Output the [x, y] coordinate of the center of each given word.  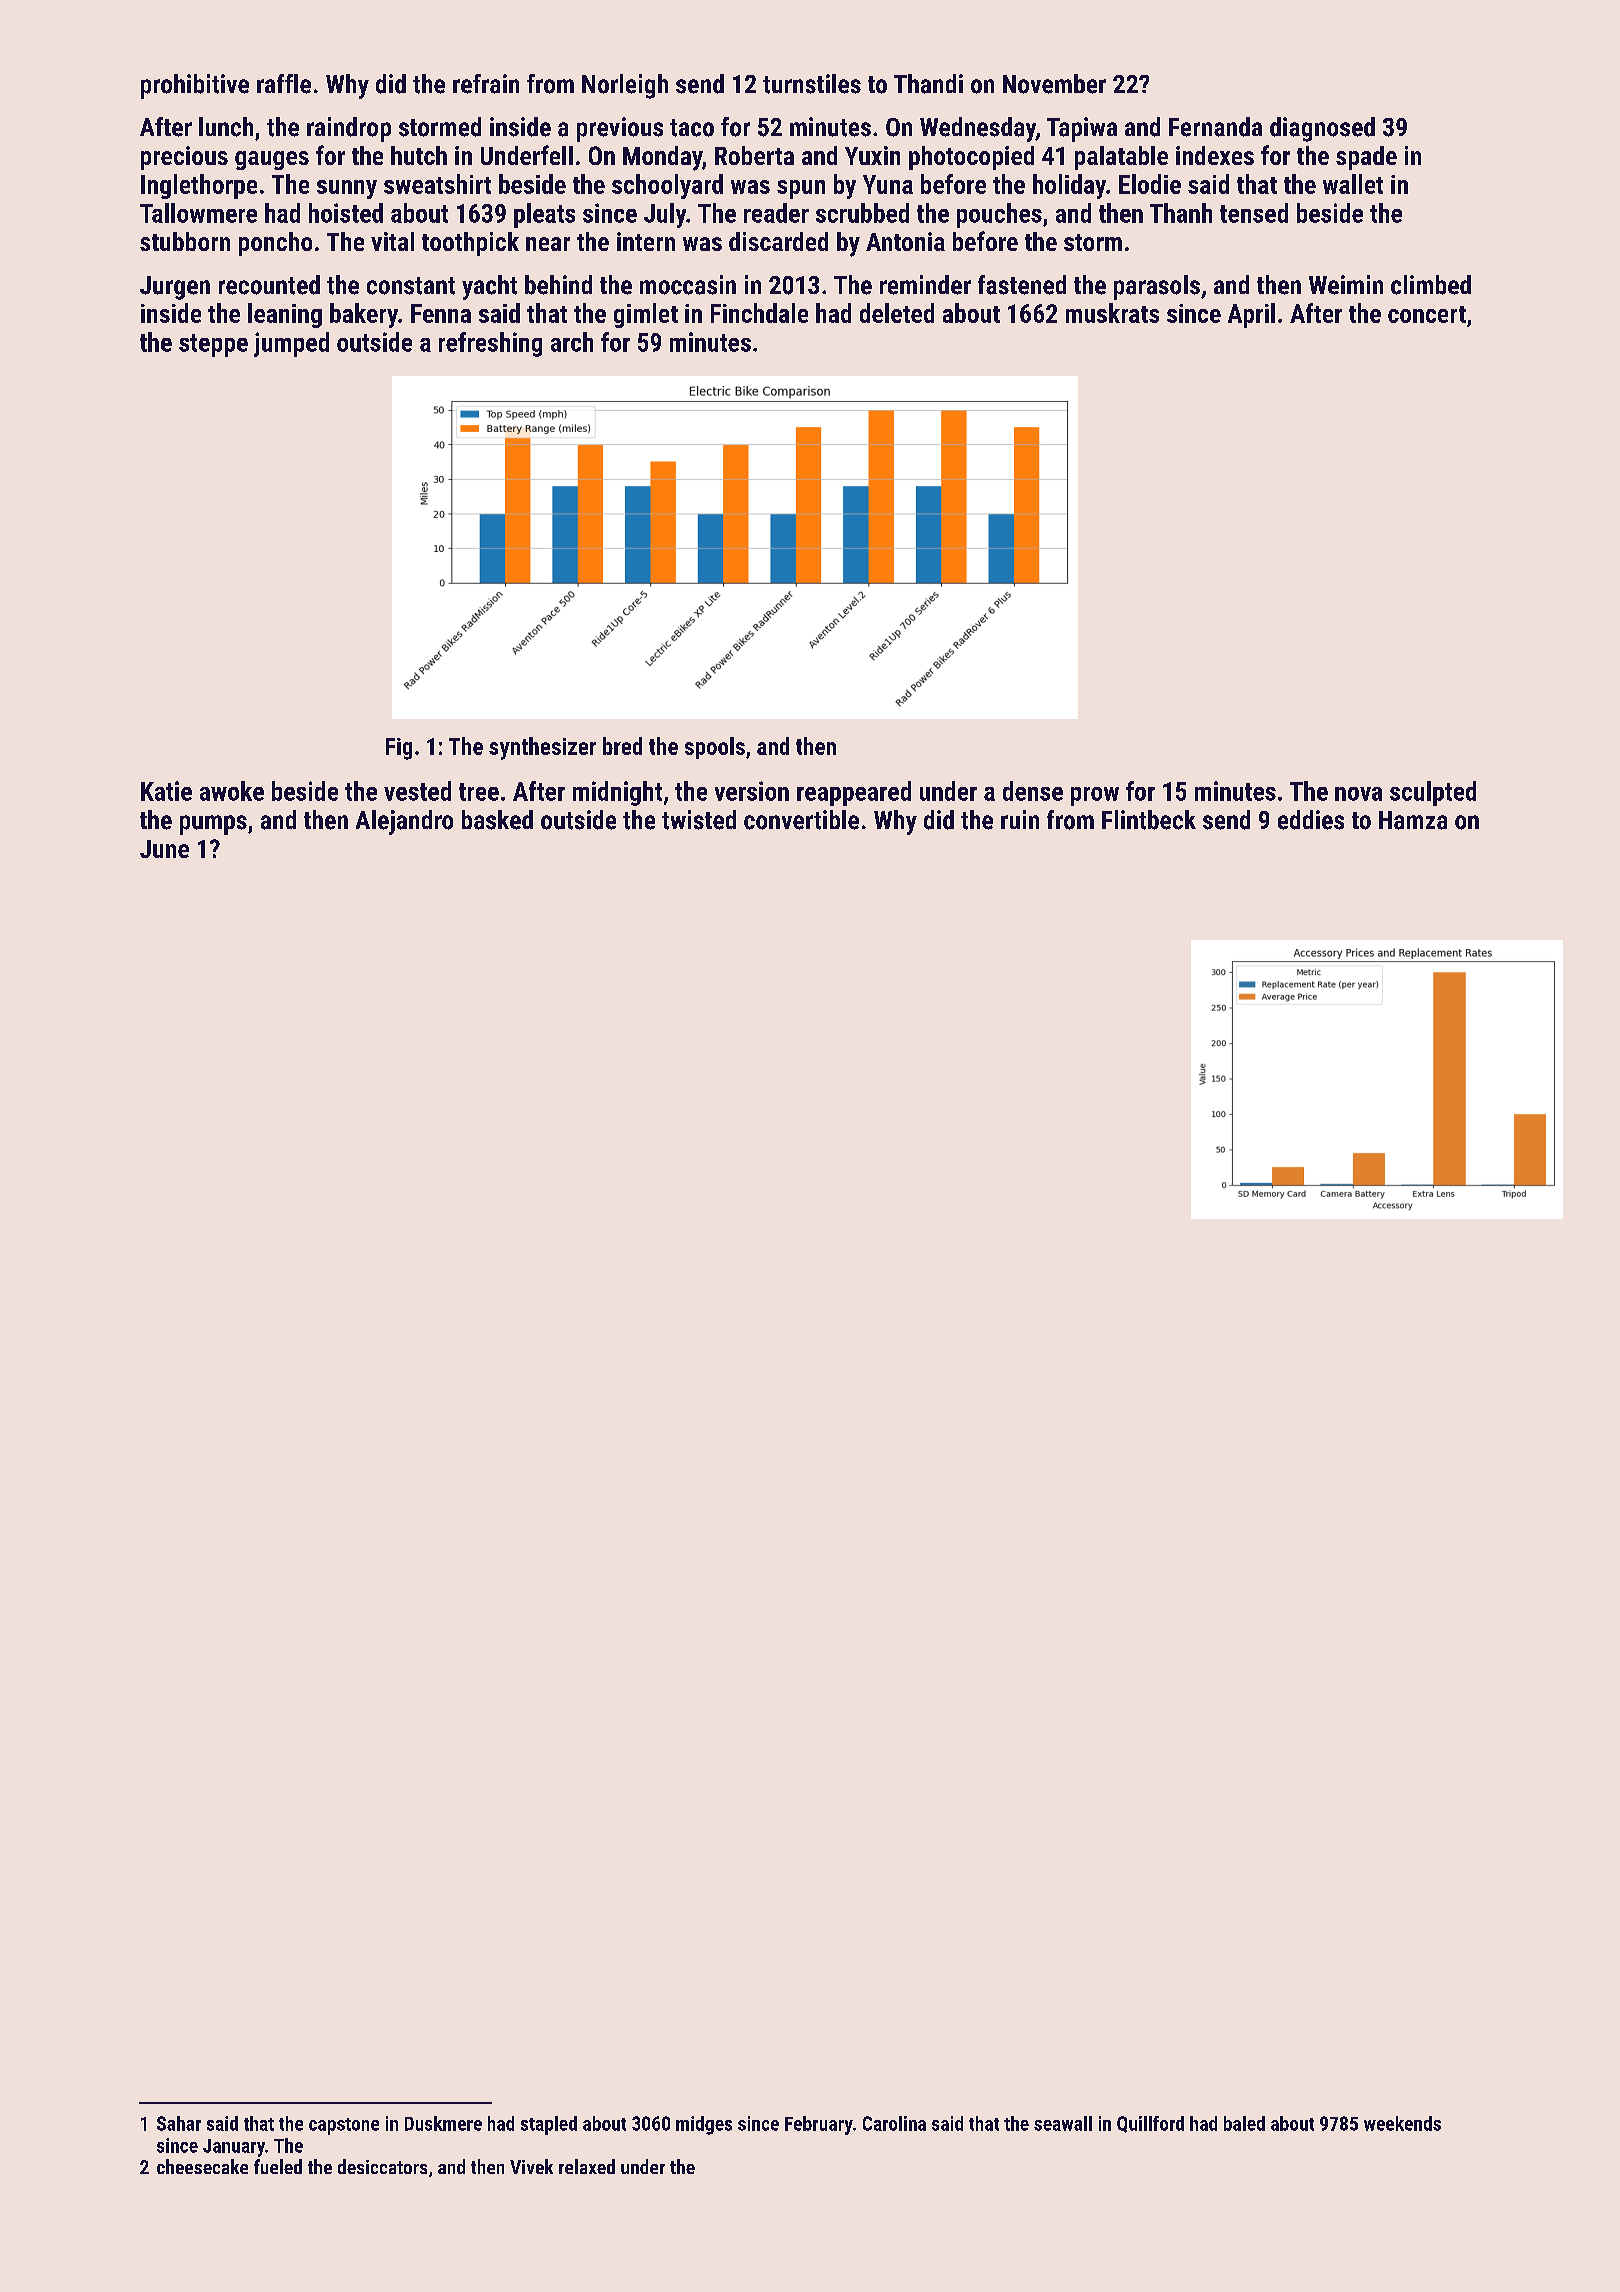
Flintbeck [1149, 820]
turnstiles [812, 84]
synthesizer [542, 748]
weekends [1402, 2123]
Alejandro [404, 822]
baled [1244, 2123]
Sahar [179, 2123]
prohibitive [195, 86]
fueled [278, 2166]
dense [1033, 791]
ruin [1020, 819]
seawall [1063, 2123]
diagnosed [1322, 129]
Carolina [894, 2123]
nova [1358, 794]
